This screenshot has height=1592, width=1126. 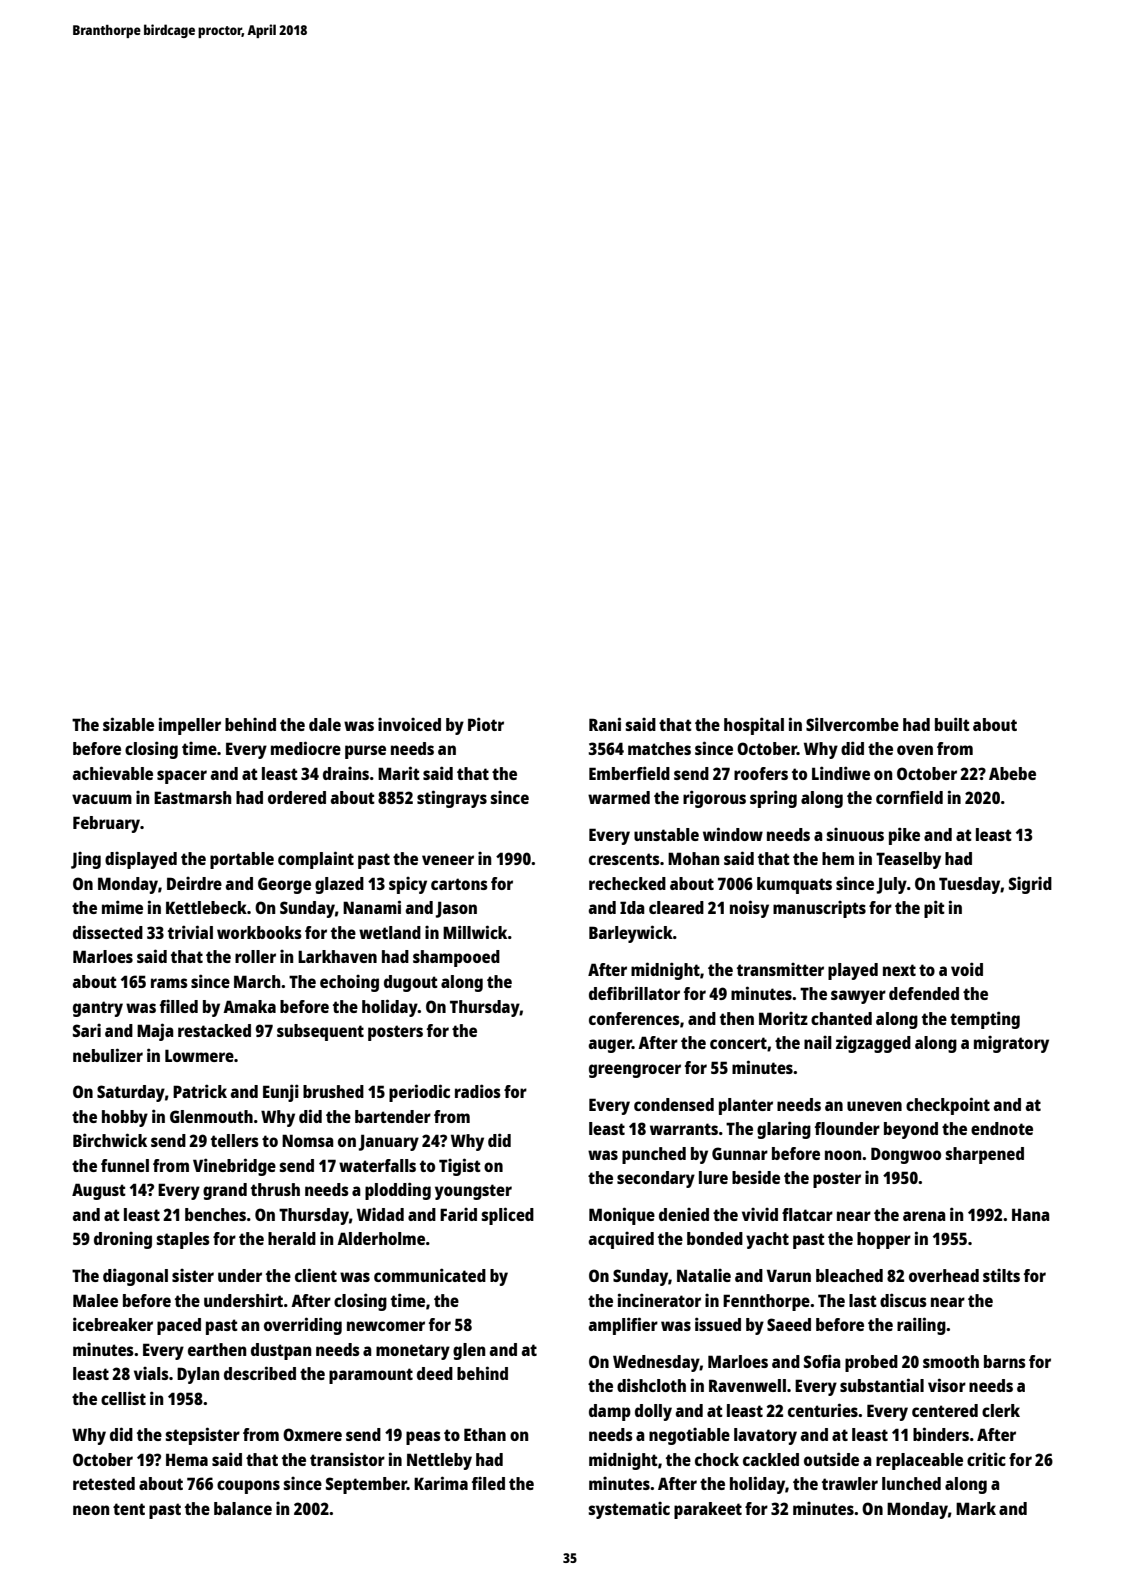 I want to click on built, so click(x=952, y=724).
